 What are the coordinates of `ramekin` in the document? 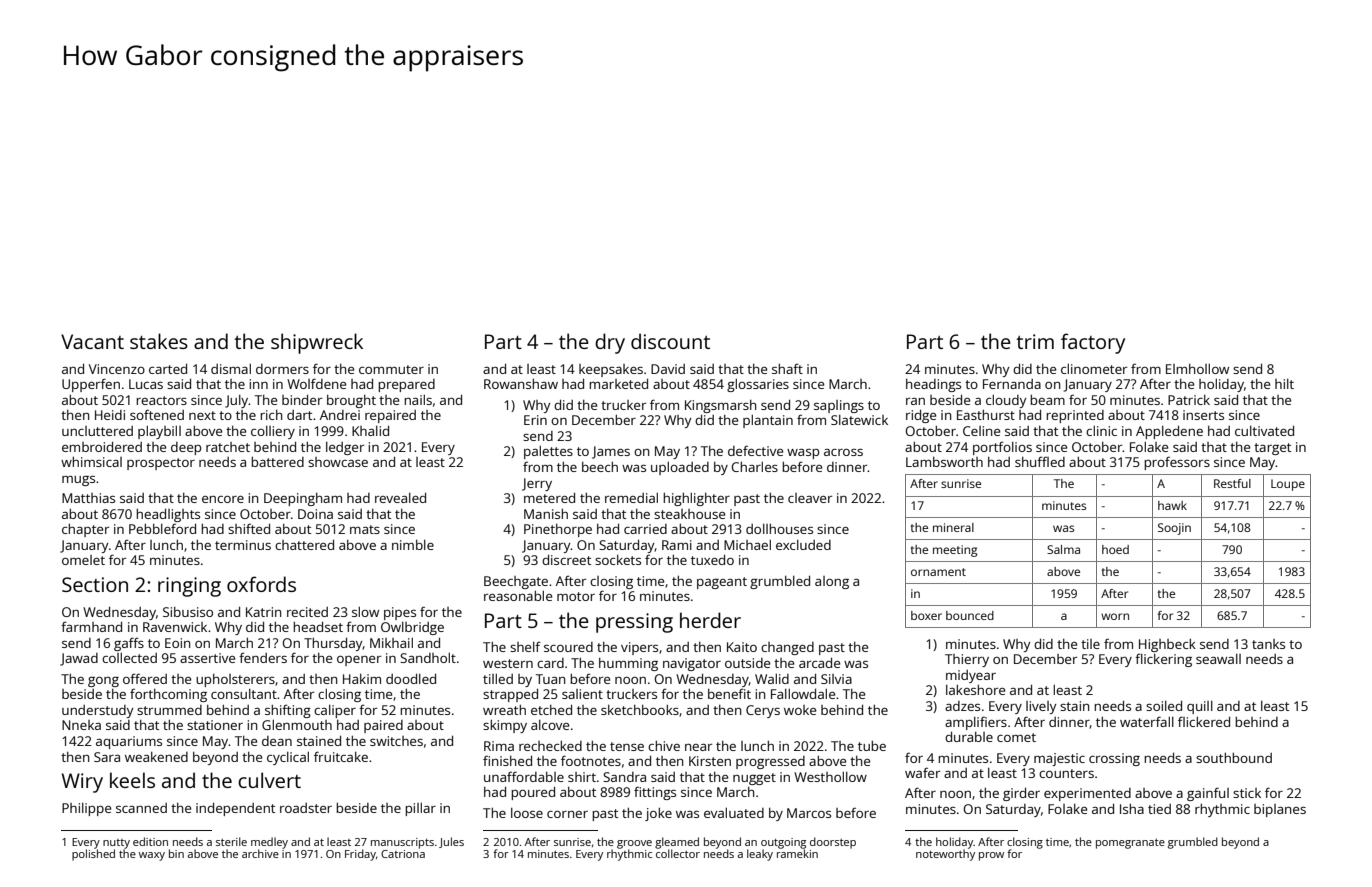 It's located at (797, 853).
